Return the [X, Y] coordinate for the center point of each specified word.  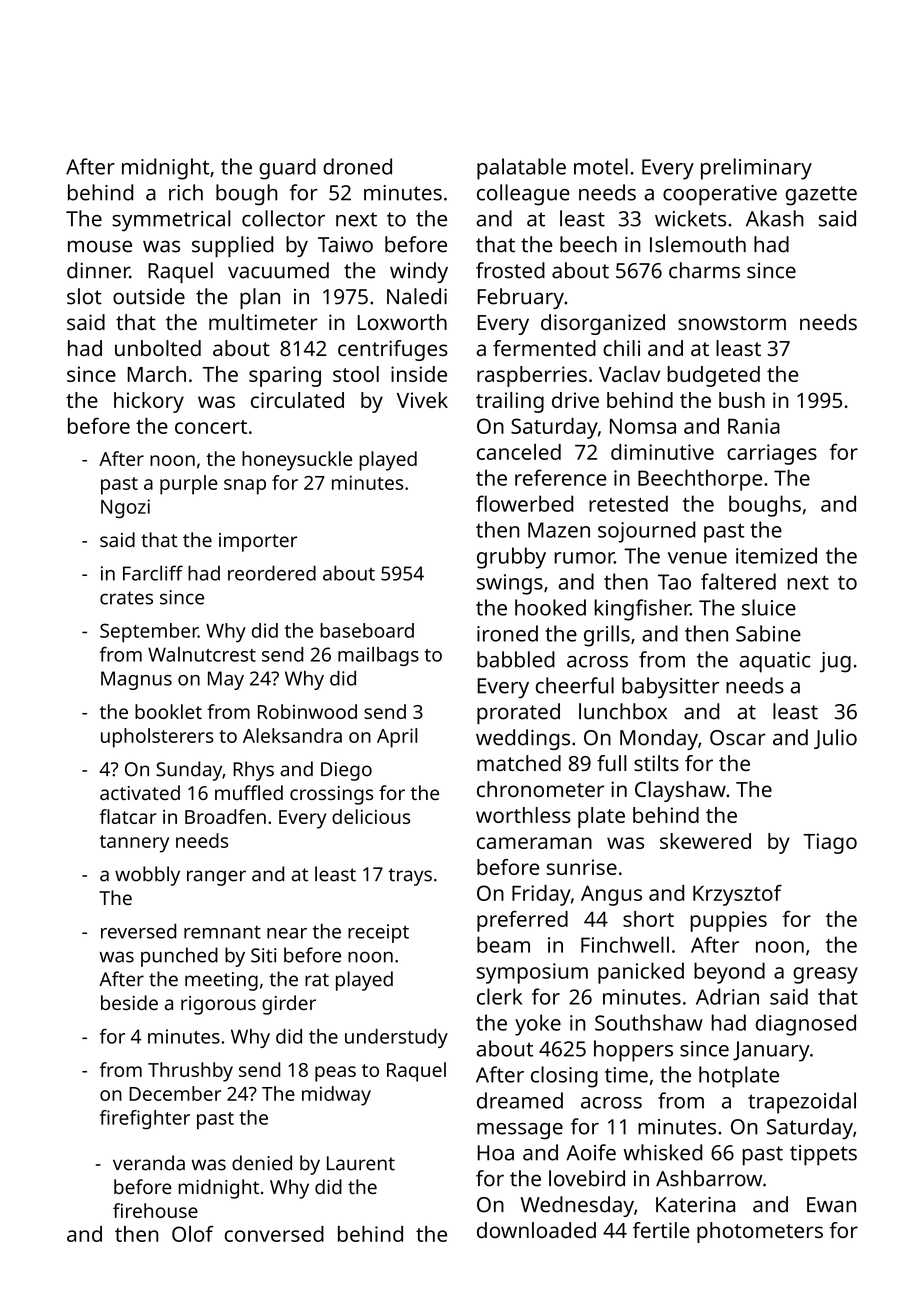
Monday [659, 739]
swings [510, 584]
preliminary [756, 169]
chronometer [540, 789]
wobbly [147, 876]
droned [357, 166]
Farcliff [153, 573]
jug [835, 662]
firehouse [155, 1210]
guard [287, 169]
